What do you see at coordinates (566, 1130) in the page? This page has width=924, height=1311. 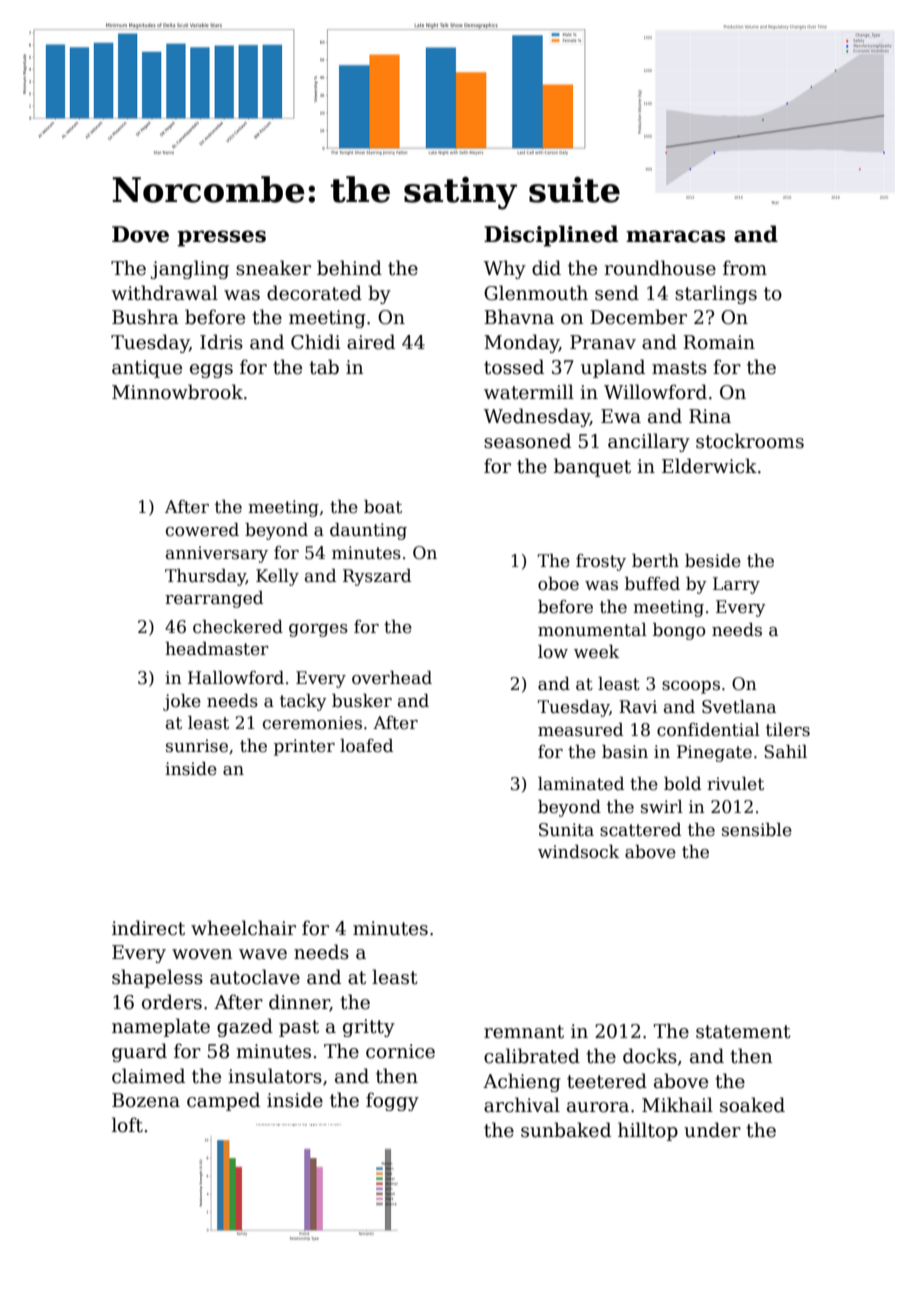 I see `sunbaked` at bounding box center [566, 1130].
